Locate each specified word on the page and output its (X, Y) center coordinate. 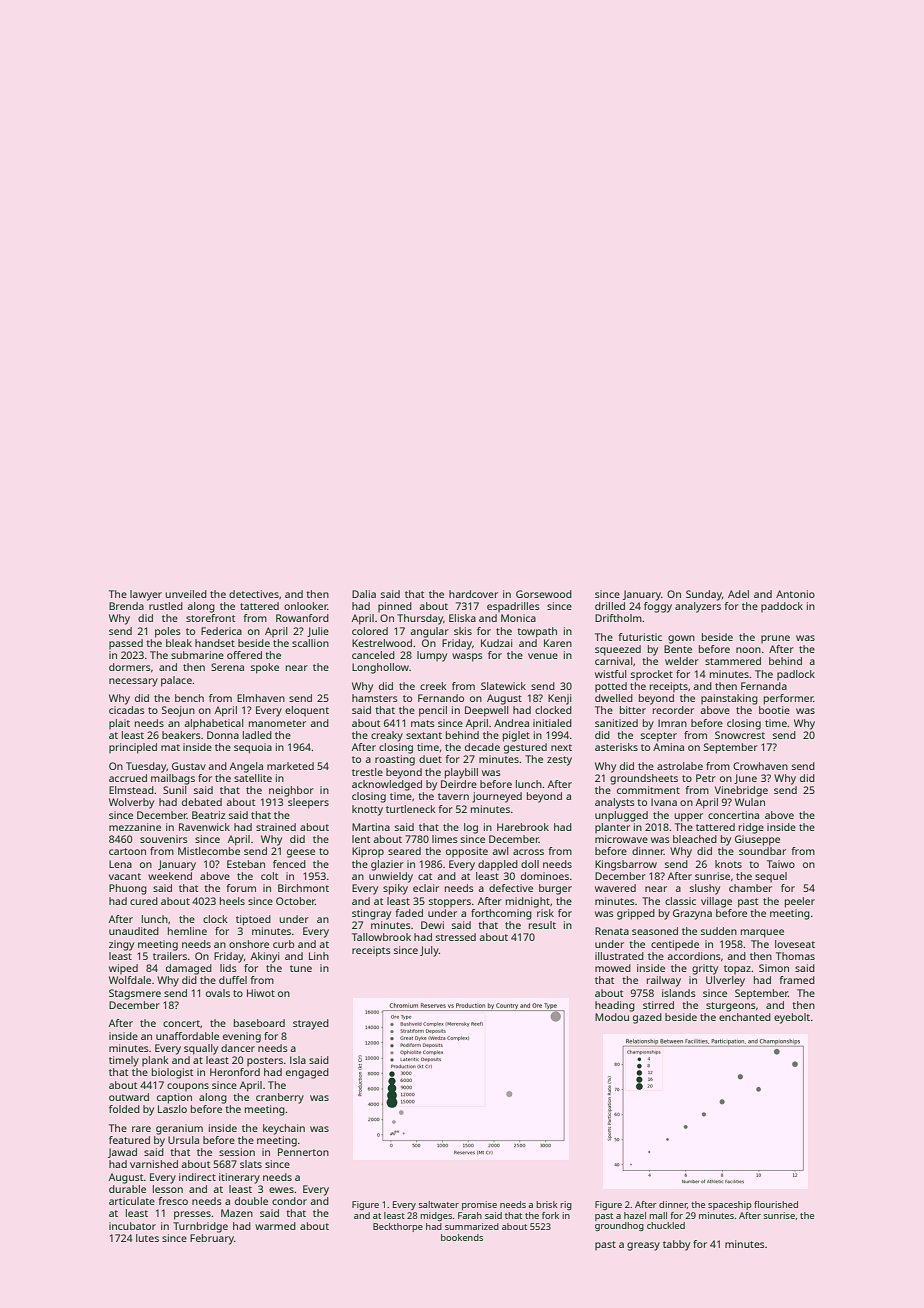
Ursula (183, 1140)
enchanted (745, 1017)
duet (430, 759)
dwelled (614, 698)
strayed (311, 1024)
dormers (130, 667)
